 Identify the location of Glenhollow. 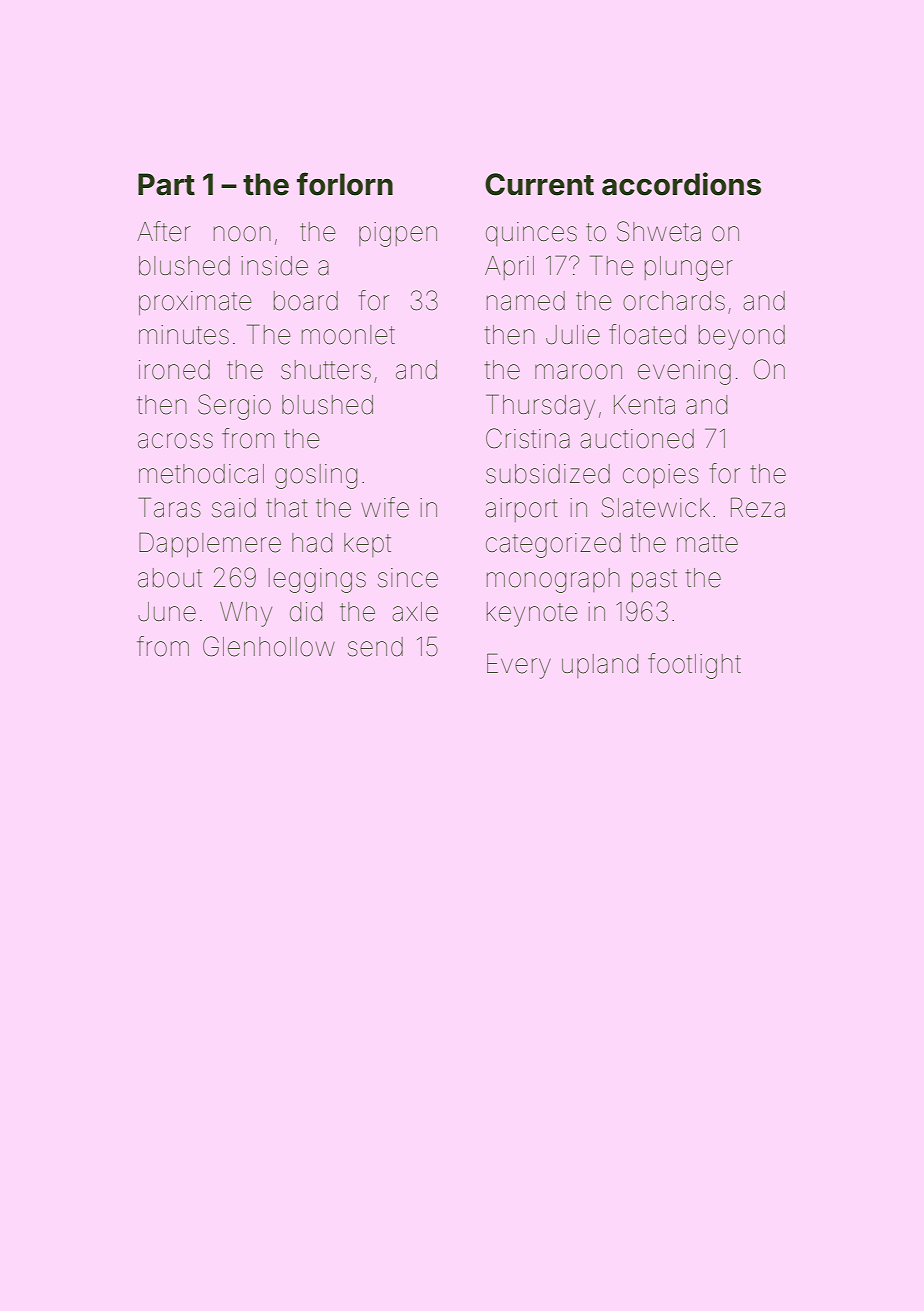
(269, 646).
